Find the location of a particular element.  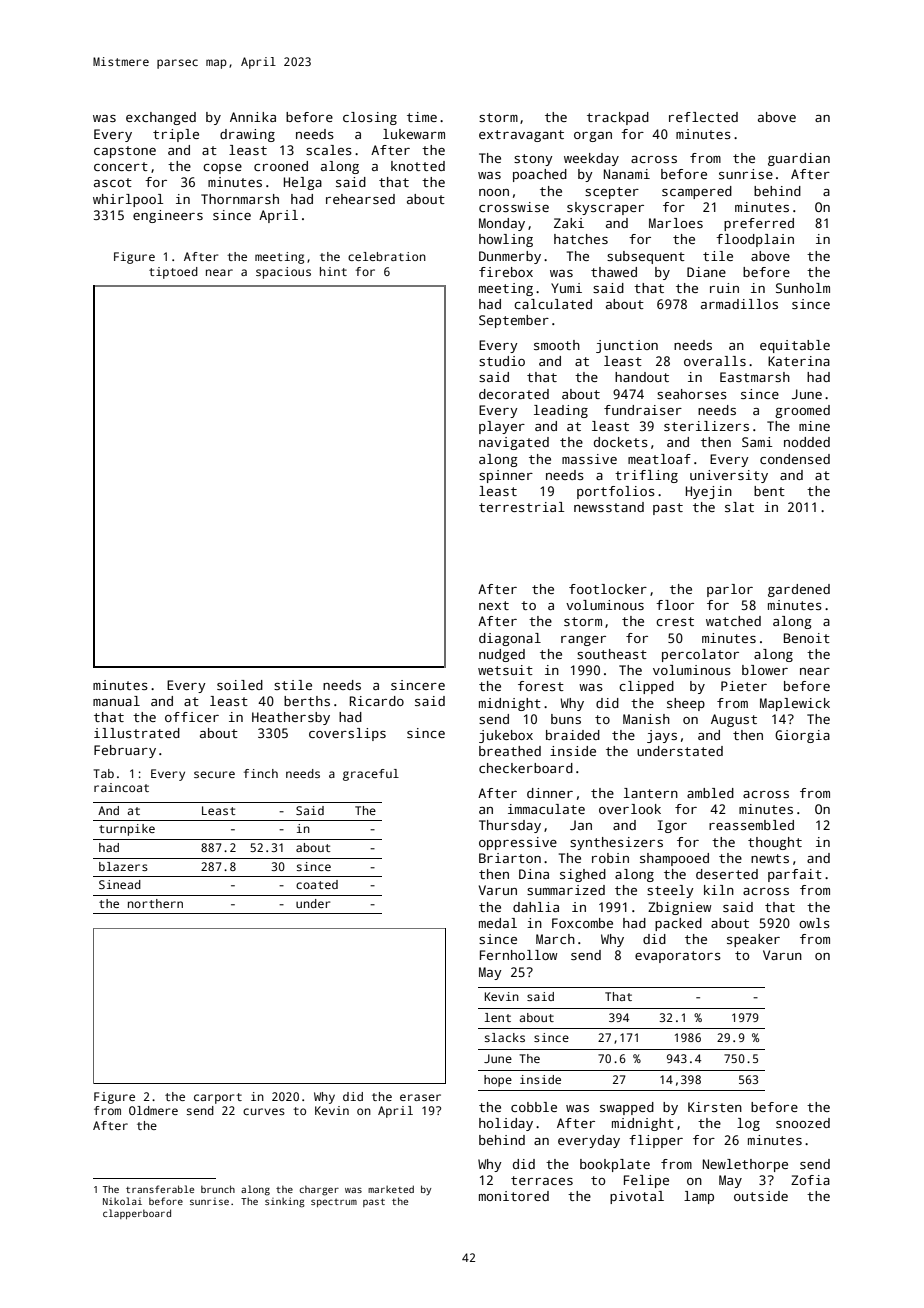

graceful is located at coordinates (371, 775).
